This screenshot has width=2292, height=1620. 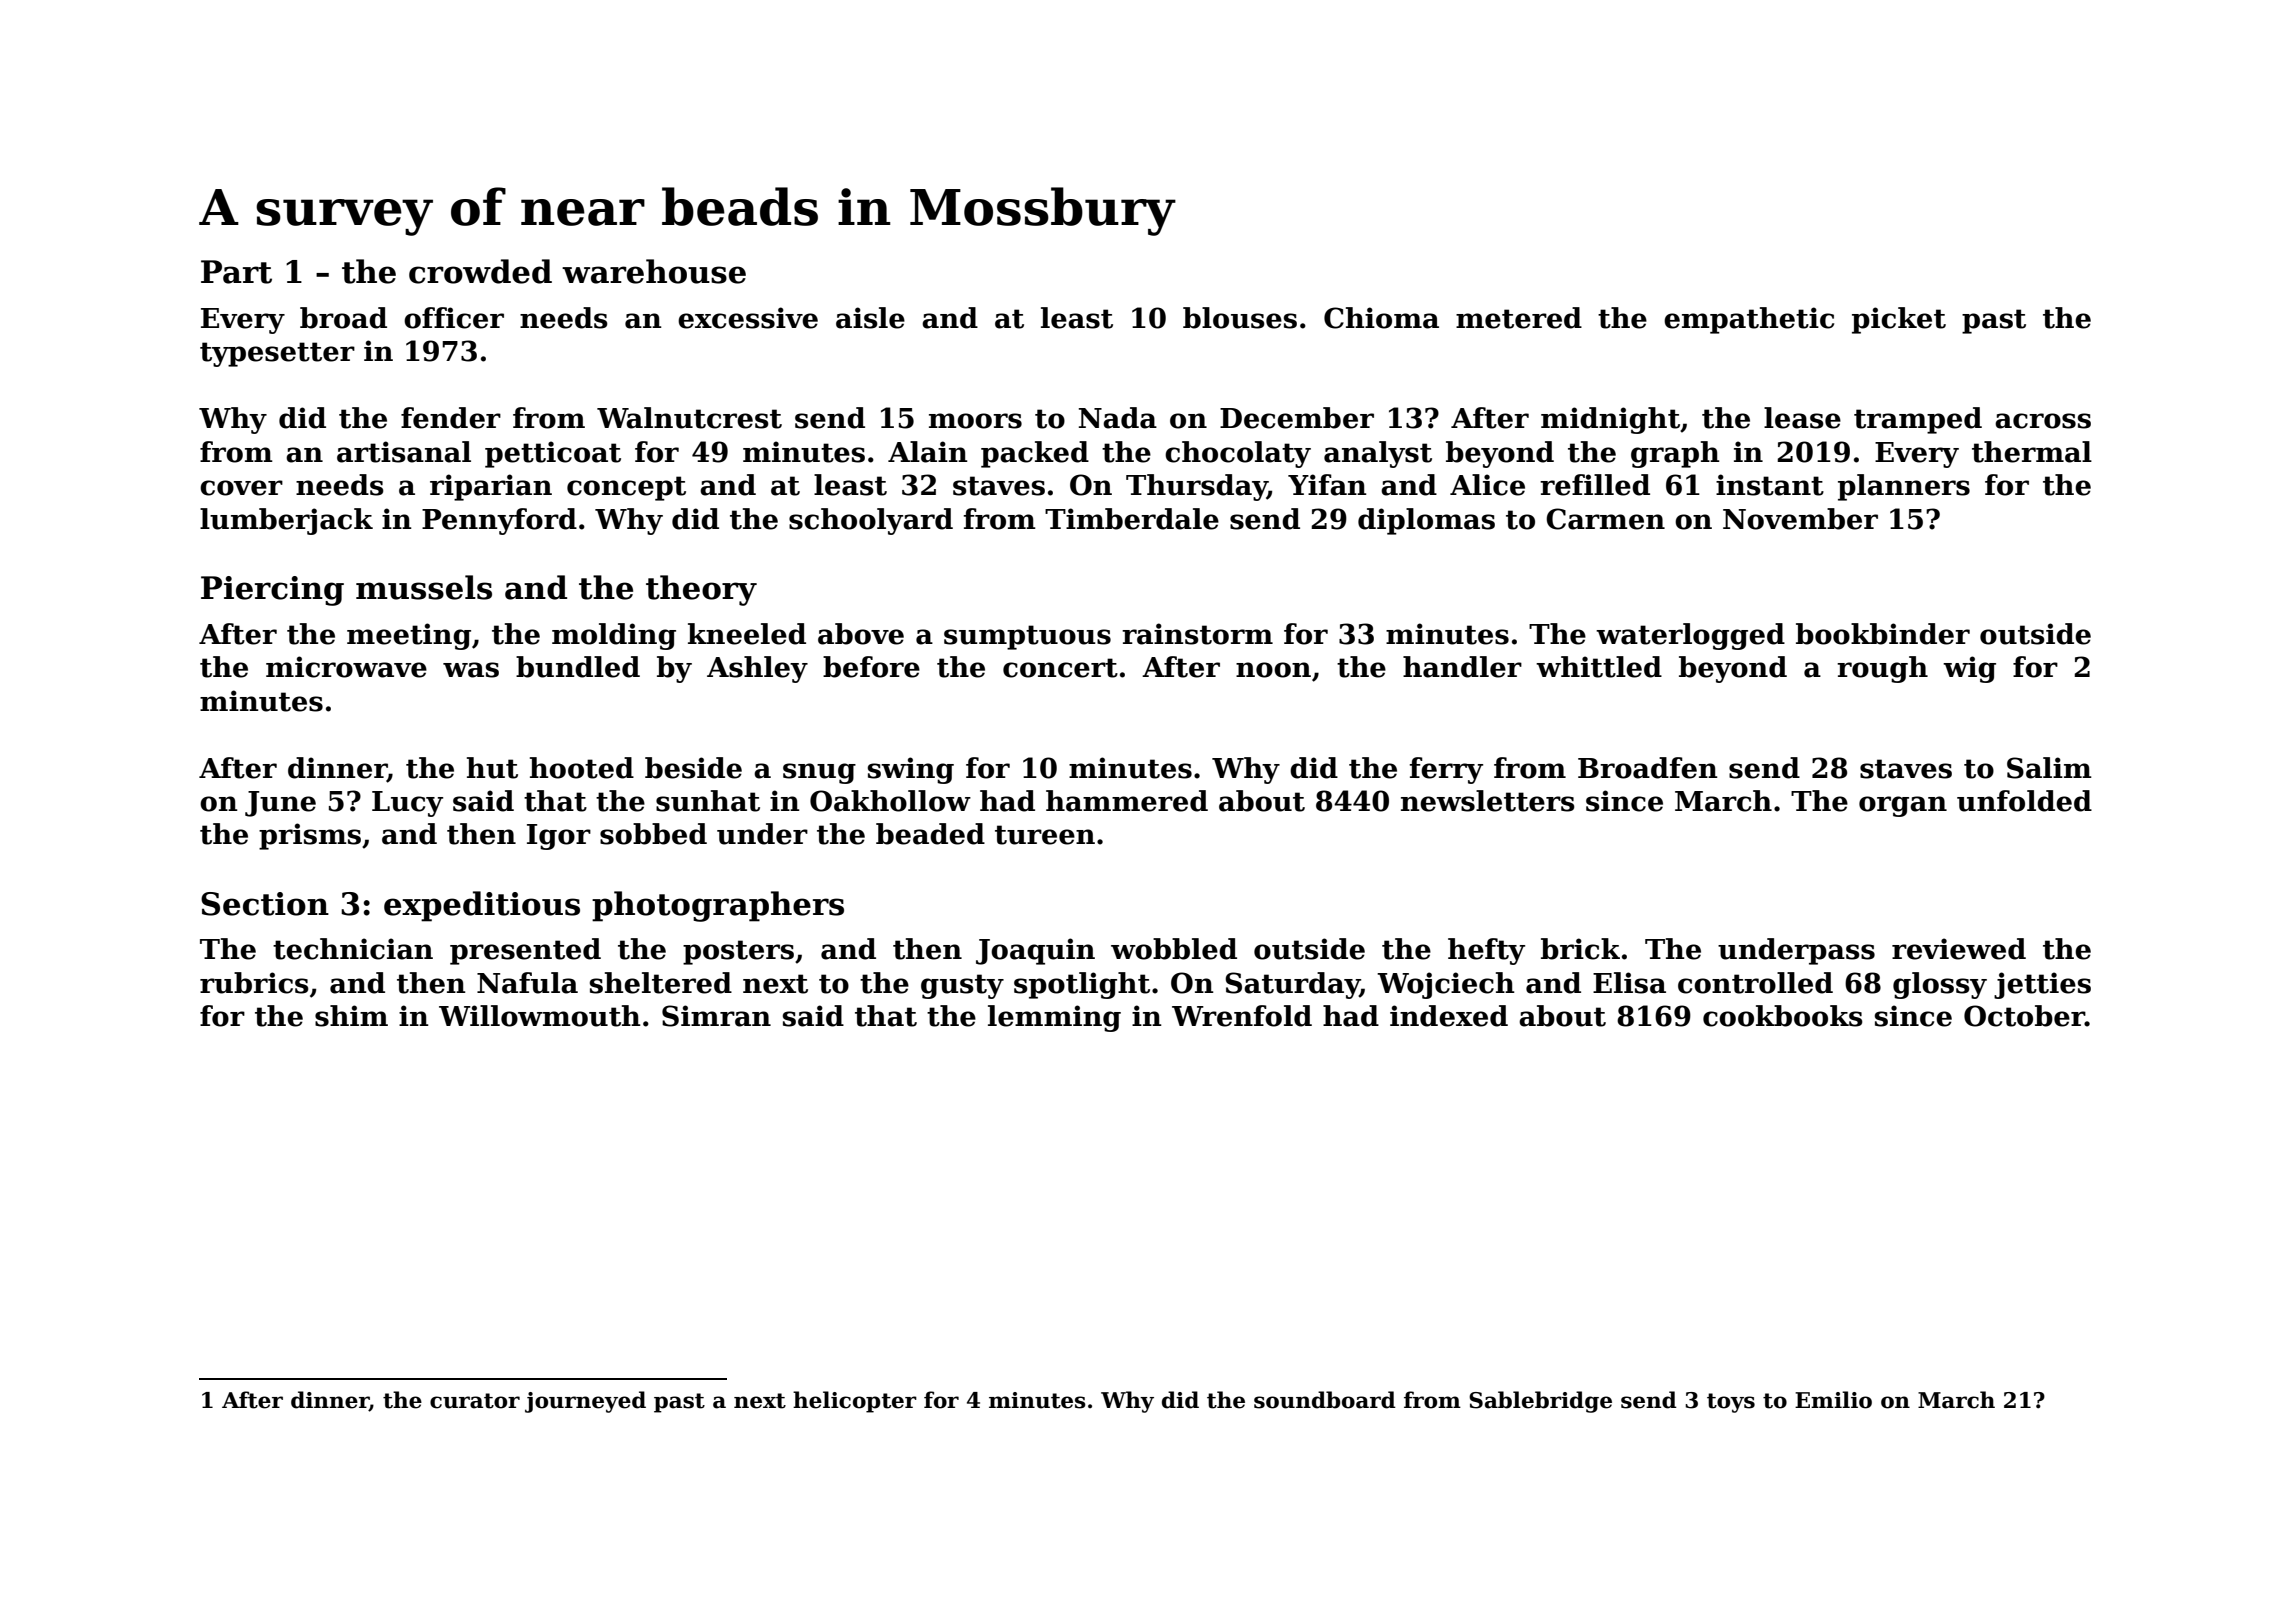 I want to click on Section, so click(x=265, y=904).
